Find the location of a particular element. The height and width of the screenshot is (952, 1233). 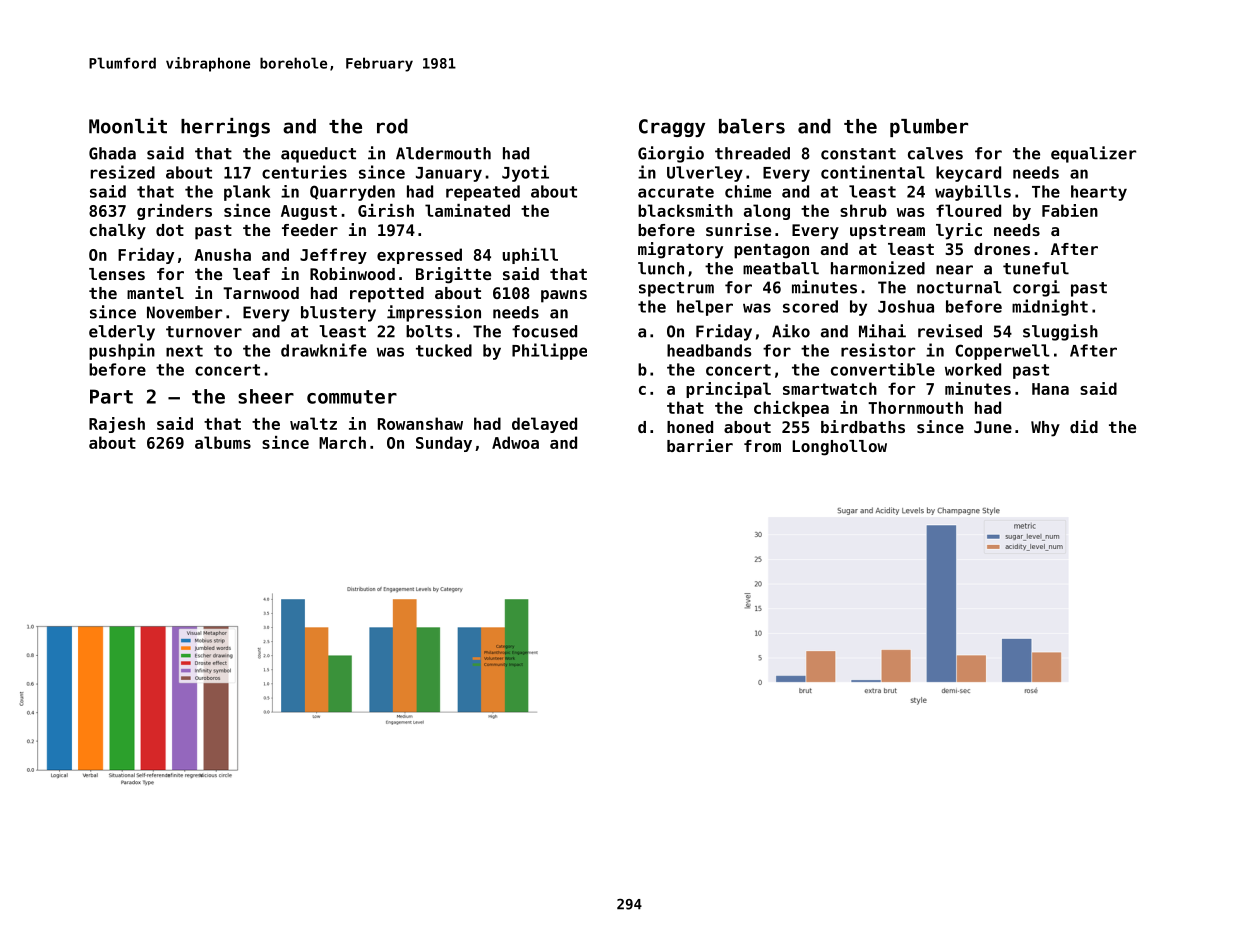

birdbaths is located at coordinates (863, 426).
